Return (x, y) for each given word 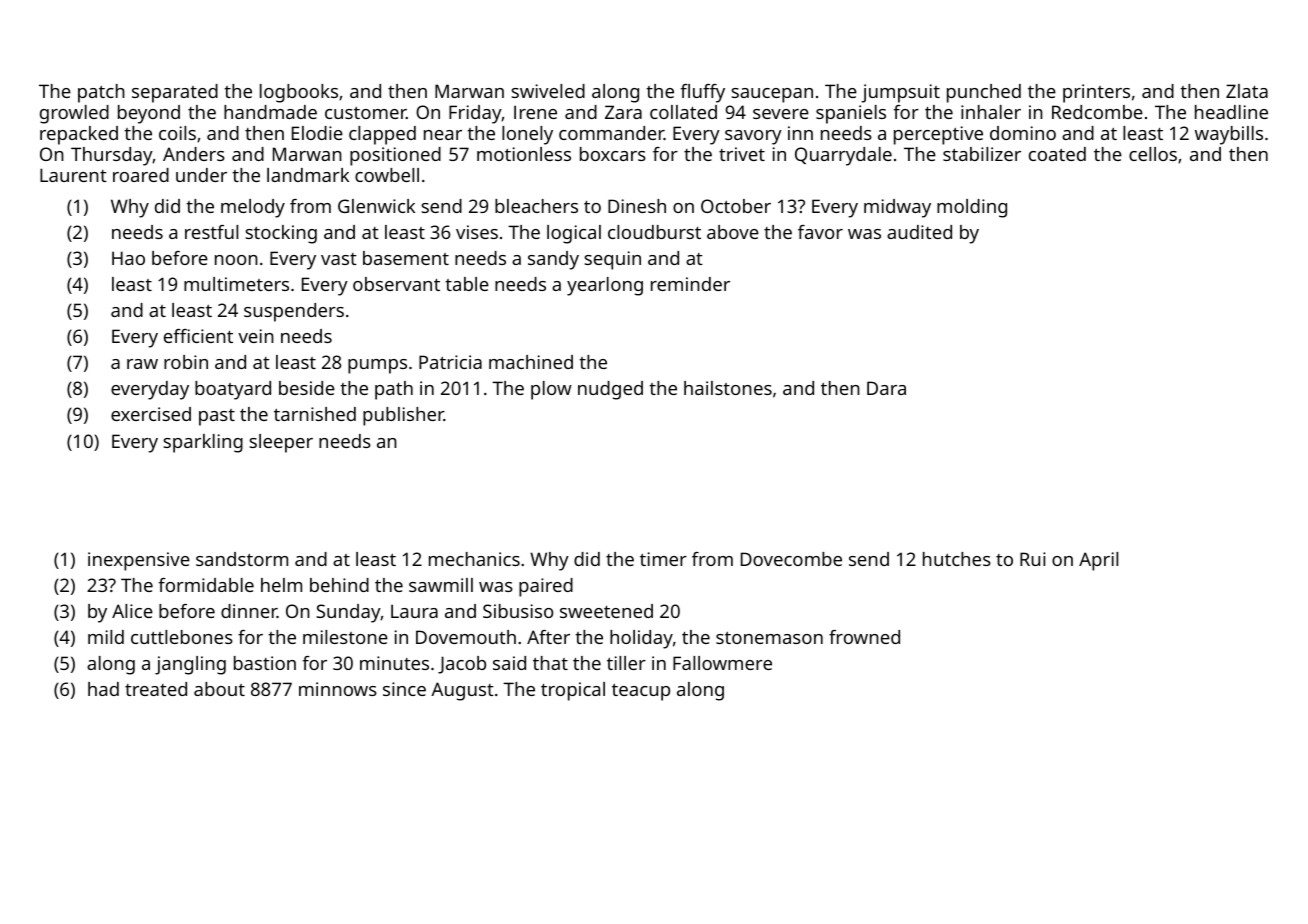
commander (611, 133)
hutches (957, 559)
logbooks (299, 93)
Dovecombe (791, 559)
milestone (345, 637)
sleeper (281, 443)
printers (1096, 93)
